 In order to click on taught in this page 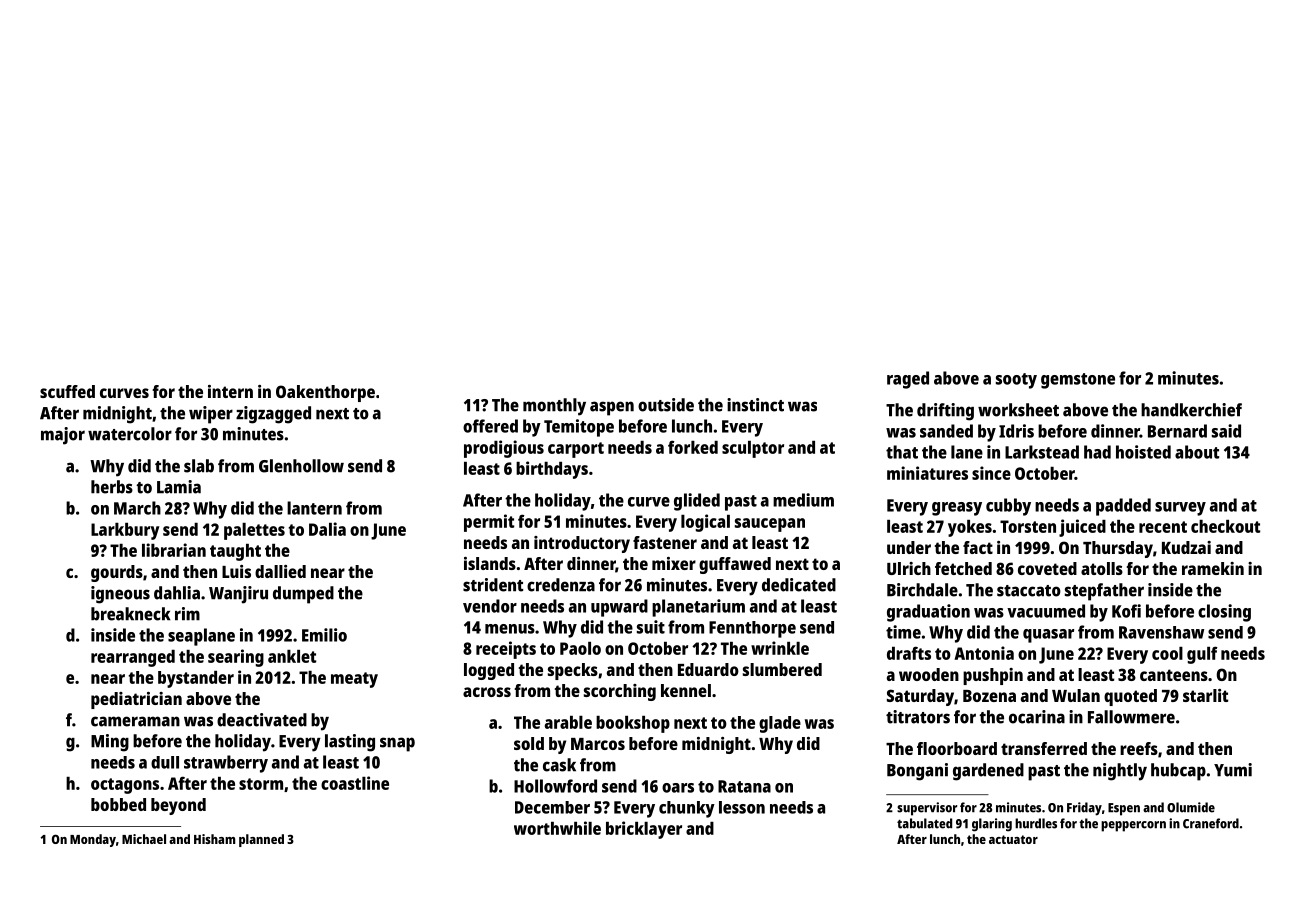, I will do `click(235, 552)`.
